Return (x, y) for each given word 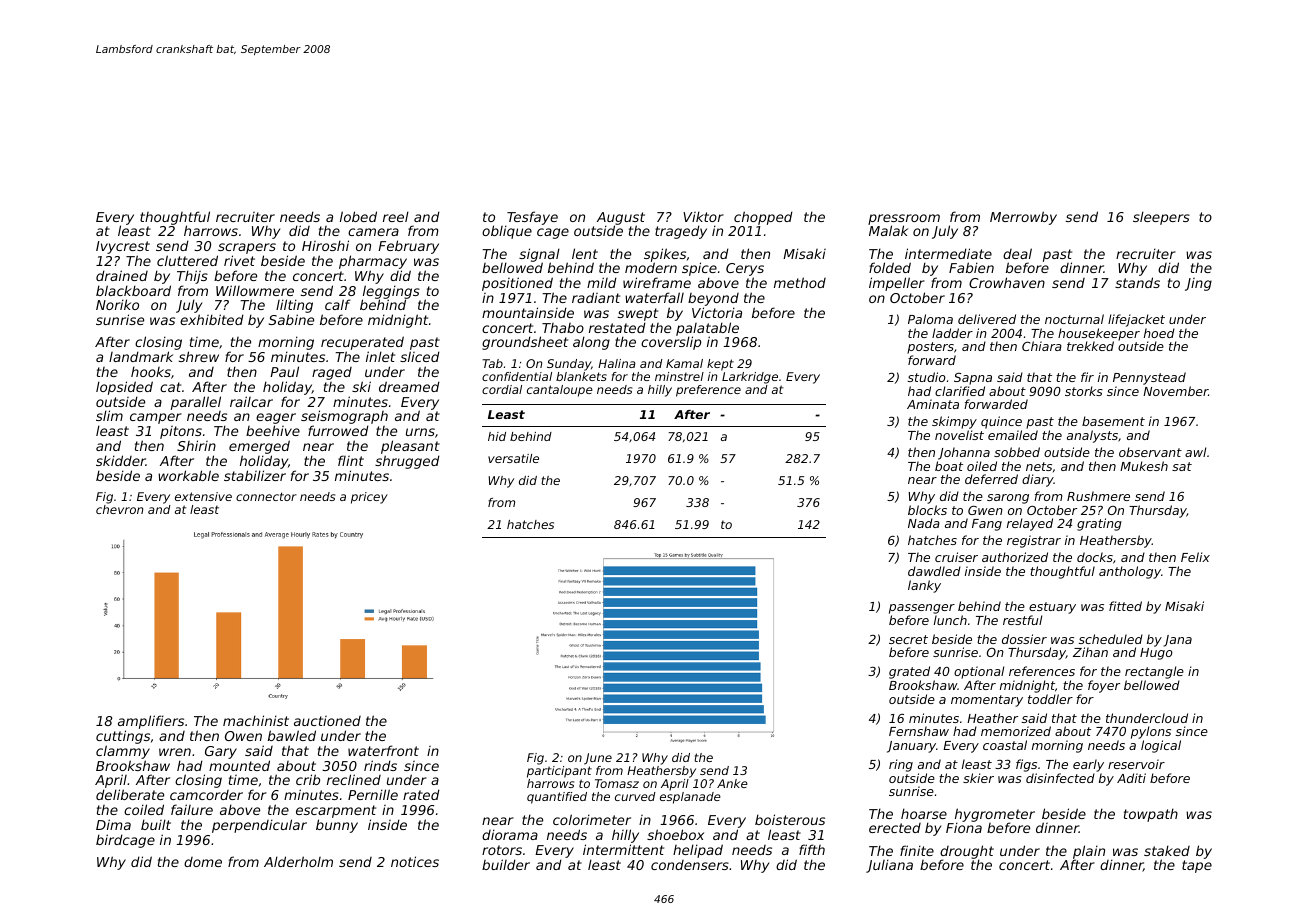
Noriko (117, 304)
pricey (369, 498)
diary (1038, 480)
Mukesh (1144, 466)
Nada (924, 523)
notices (415, 861)
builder (506, 864)
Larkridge (750, 378)
